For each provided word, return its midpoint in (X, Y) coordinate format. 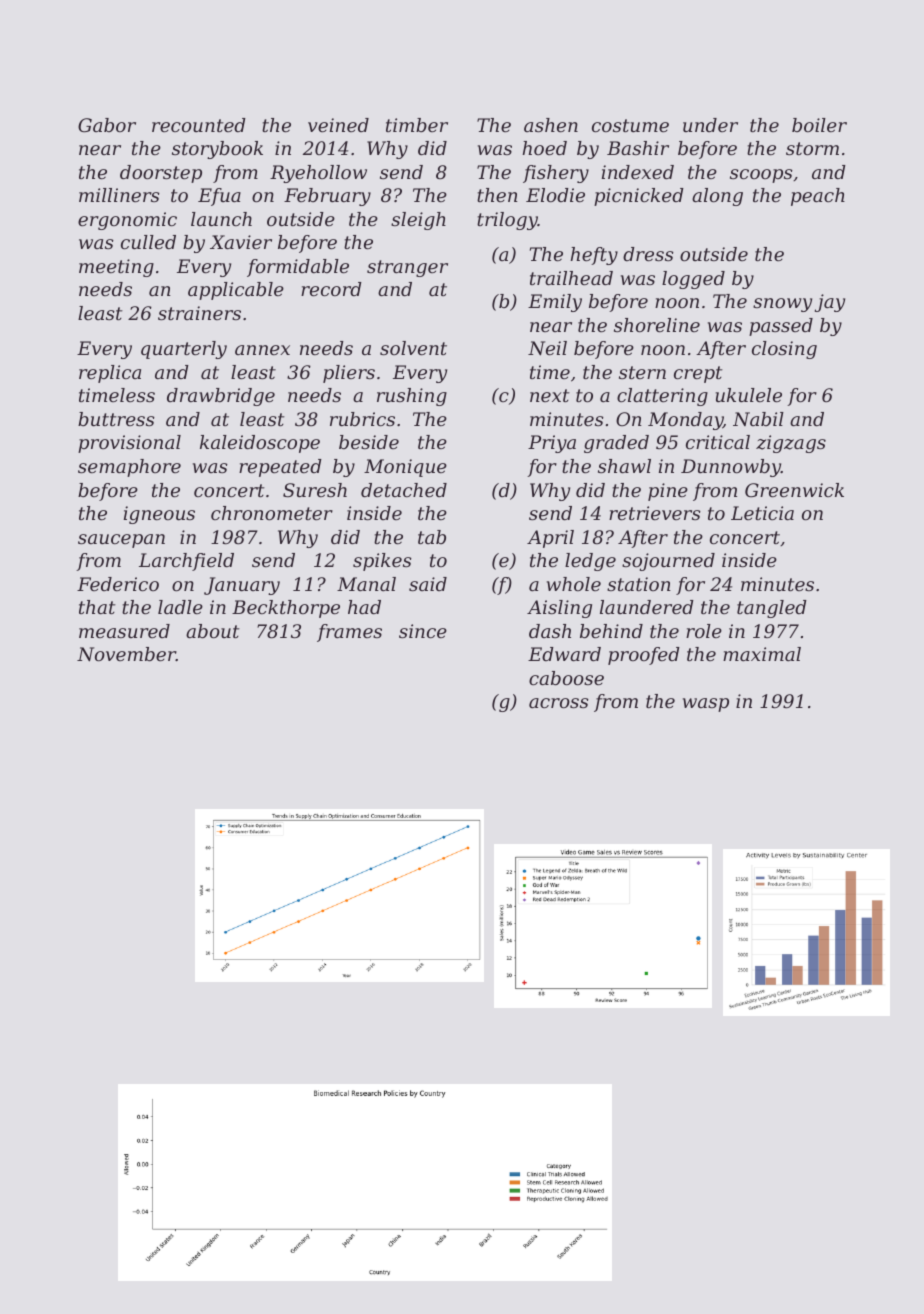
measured (124, 631)
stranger (407, 268)
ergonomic (127, 221)
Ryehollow (318, 174)
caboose (566, 678)
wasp (706, 705)
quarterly (184, 350)
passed (781, 327)
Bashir (638, 148)
